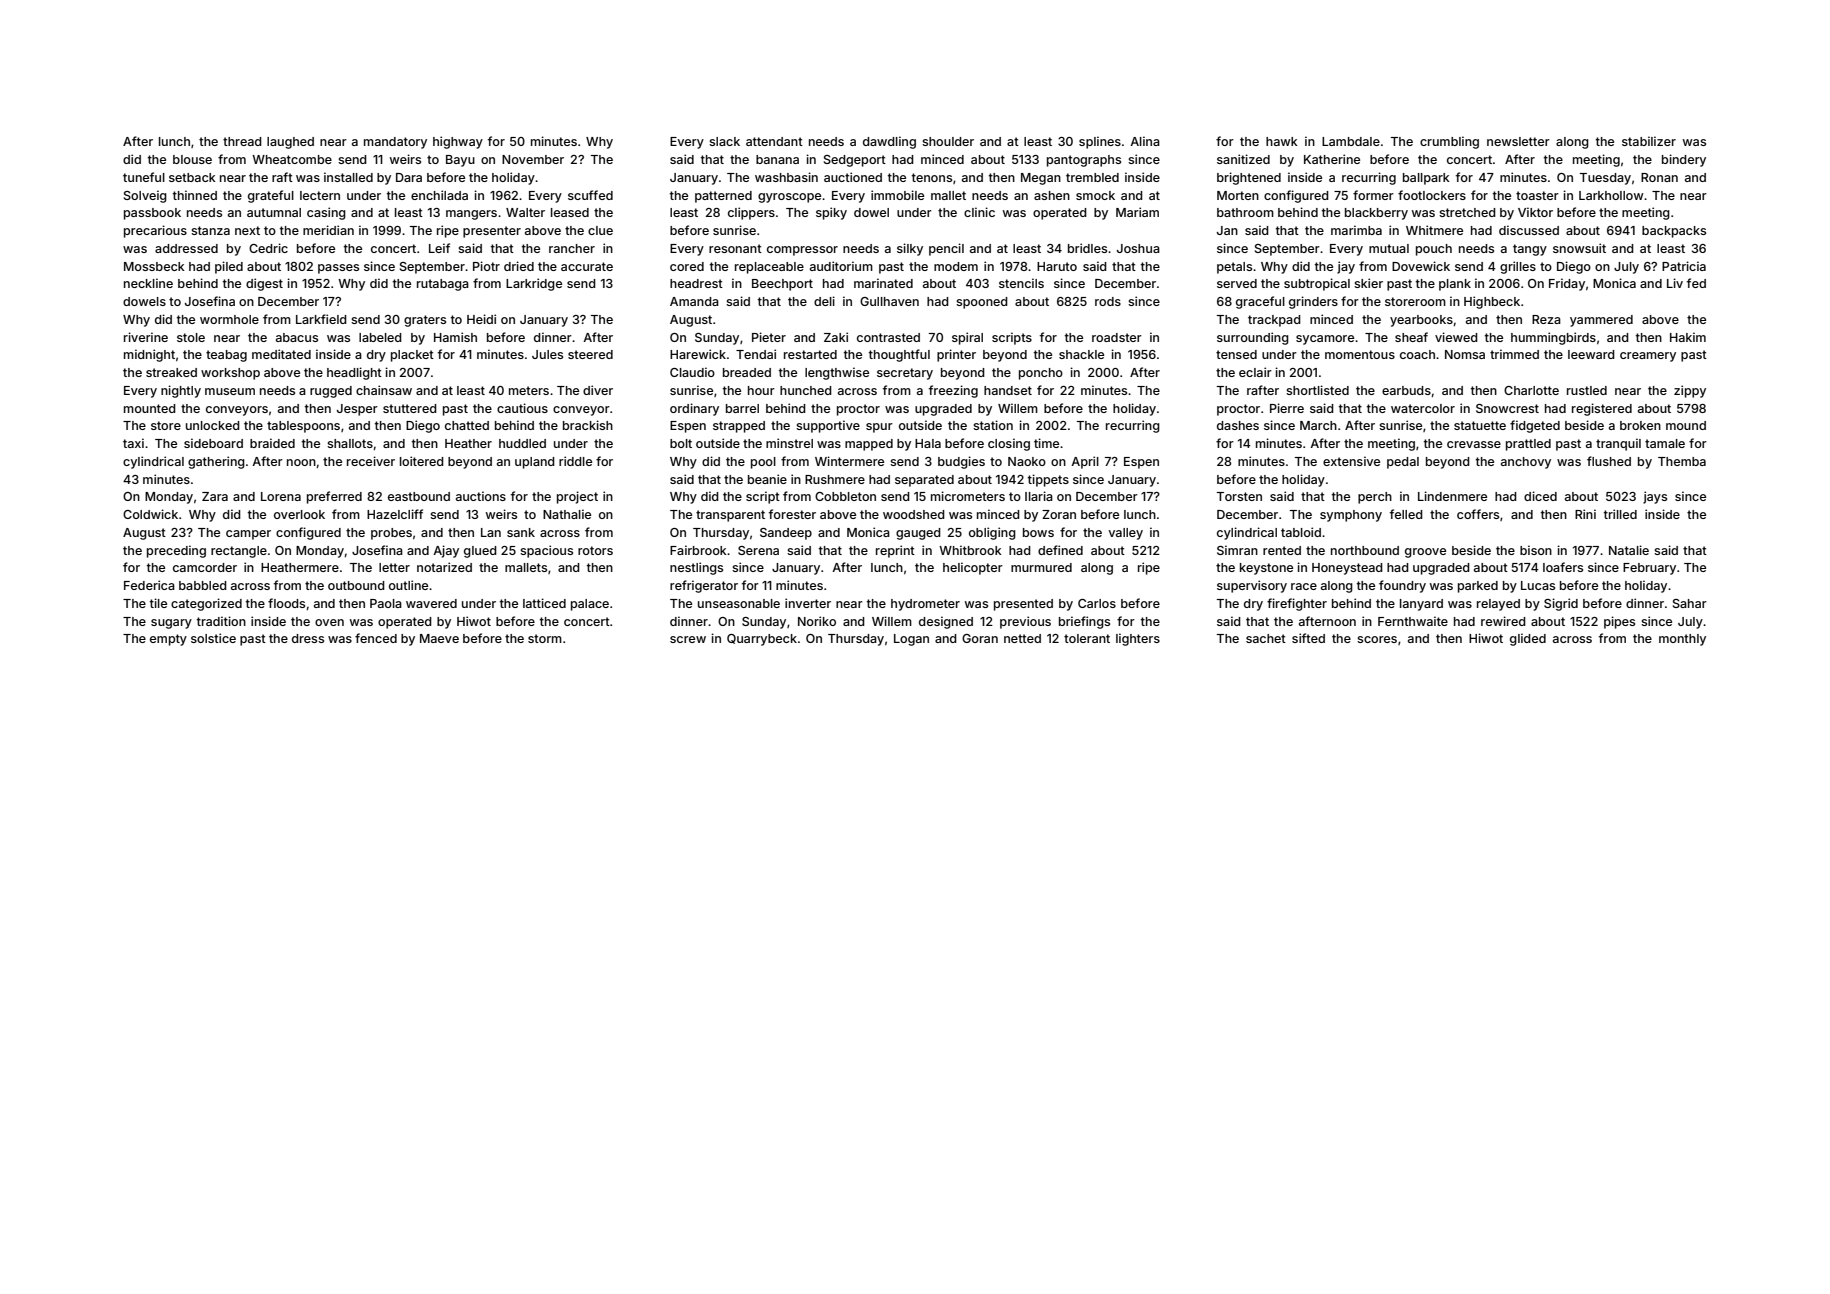 The width and height of the screenshot is (1830, 1294). I want to click on setback, so click(192, 177).
